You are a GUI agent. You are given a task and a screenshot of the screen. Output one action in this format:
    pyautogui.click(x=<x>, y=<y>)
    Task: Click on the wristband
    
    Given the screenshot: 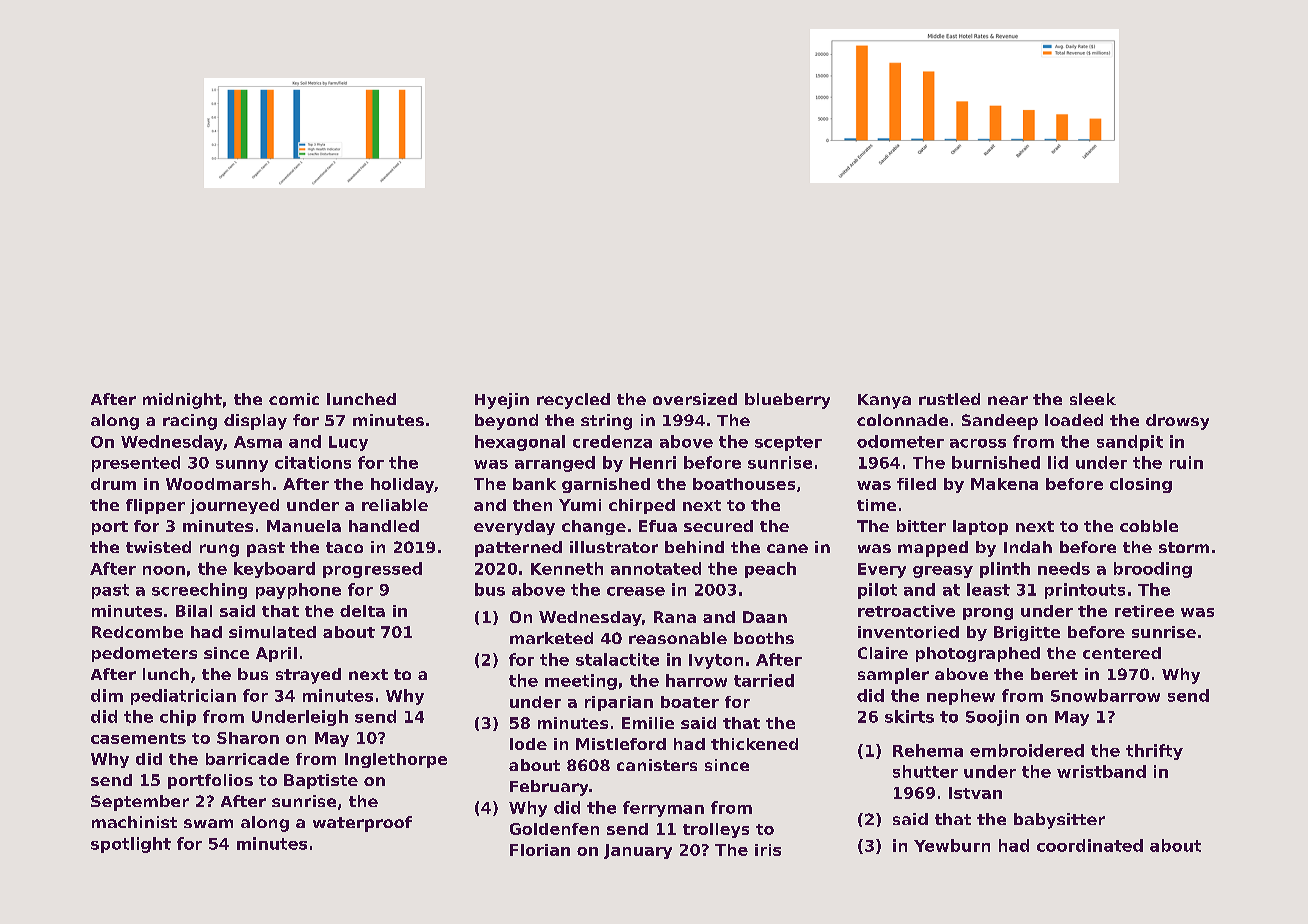 What is the action you would take?
    pyautogui.click(x=1101, y=771)
